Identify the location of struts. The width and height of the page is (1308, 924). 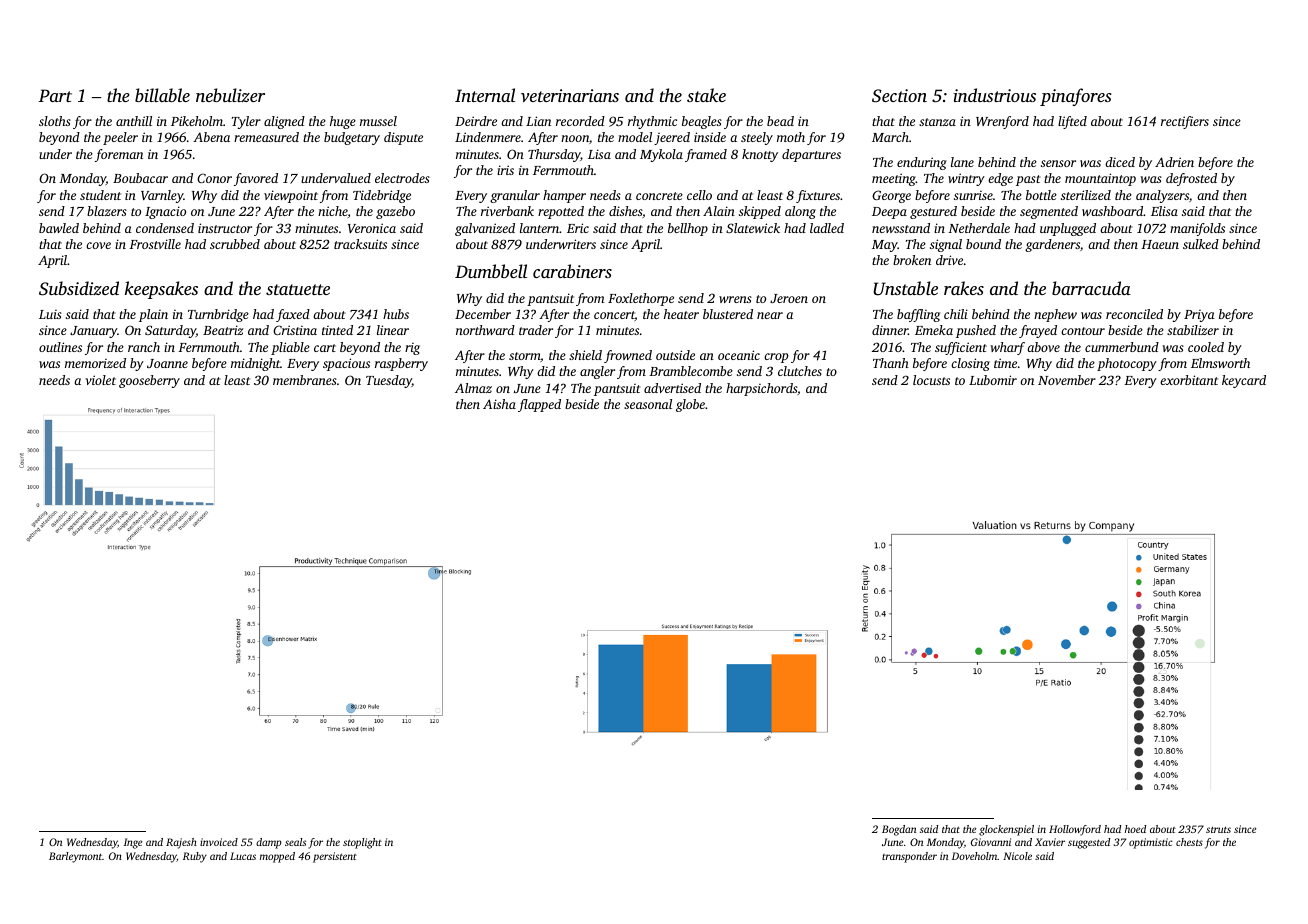
(1218, 829).
